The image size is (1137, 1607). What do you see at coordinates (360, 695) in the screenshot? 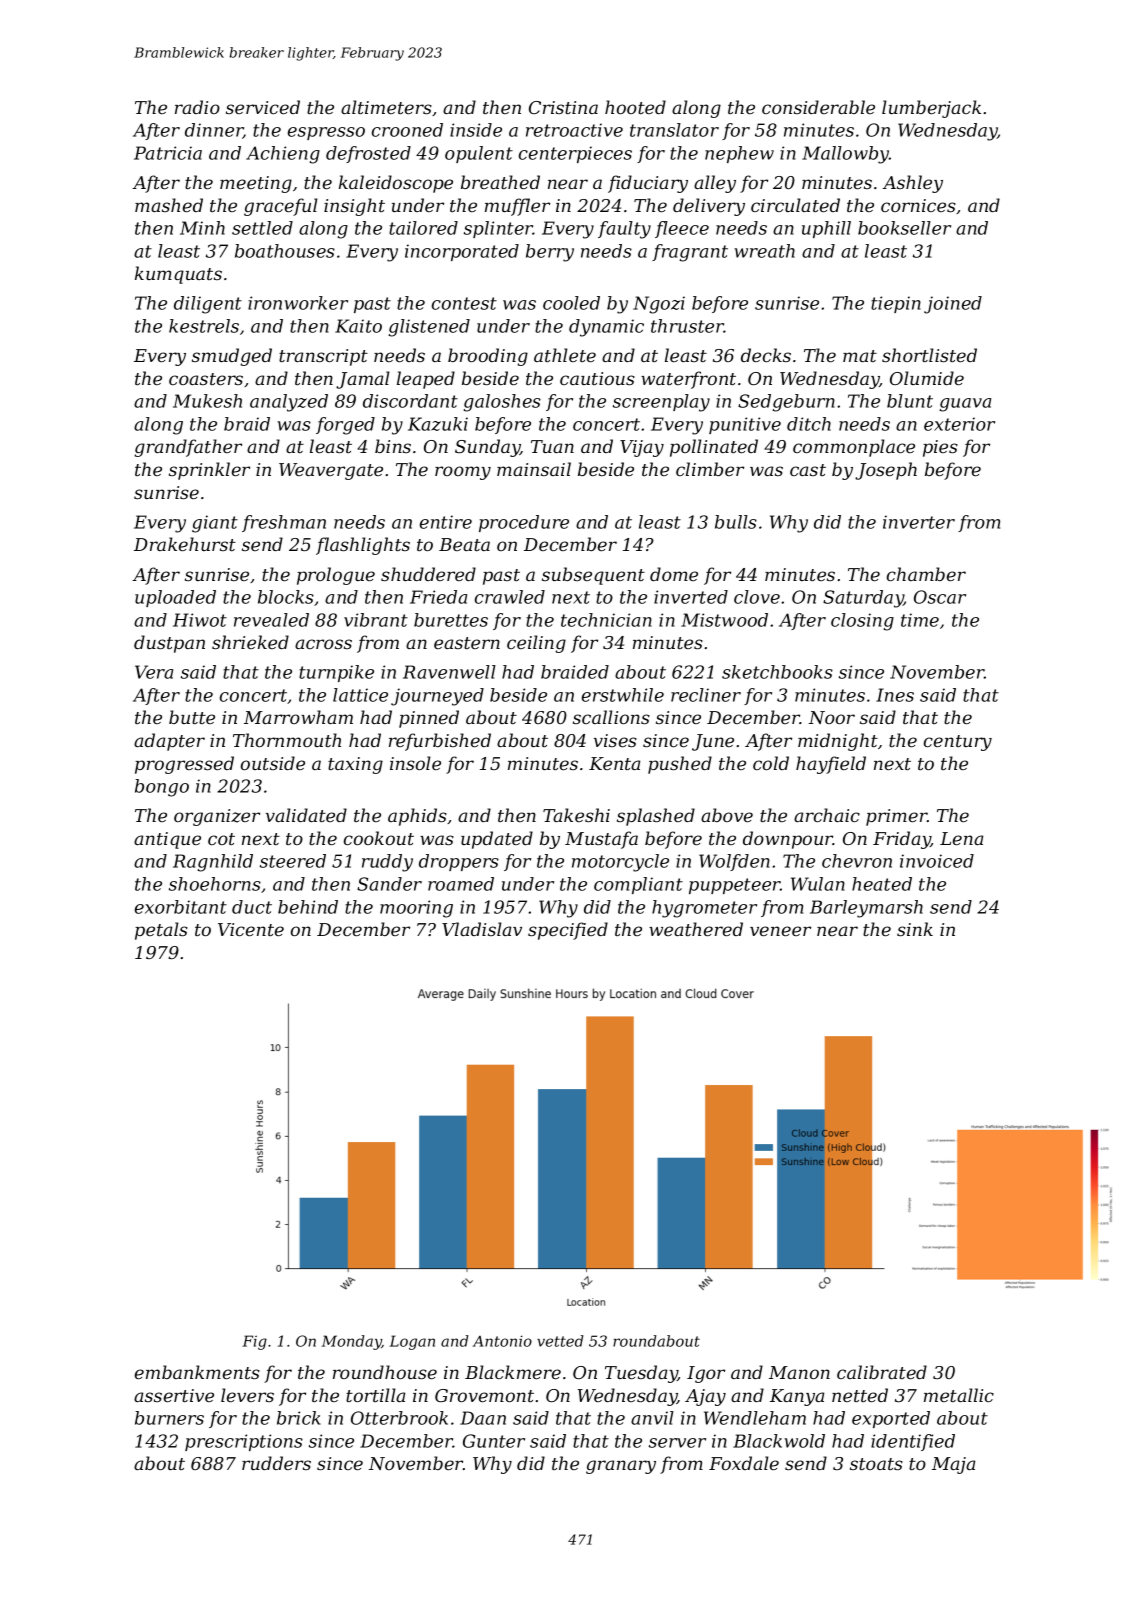
I see `lattice` at bounding box center [360, 695].
